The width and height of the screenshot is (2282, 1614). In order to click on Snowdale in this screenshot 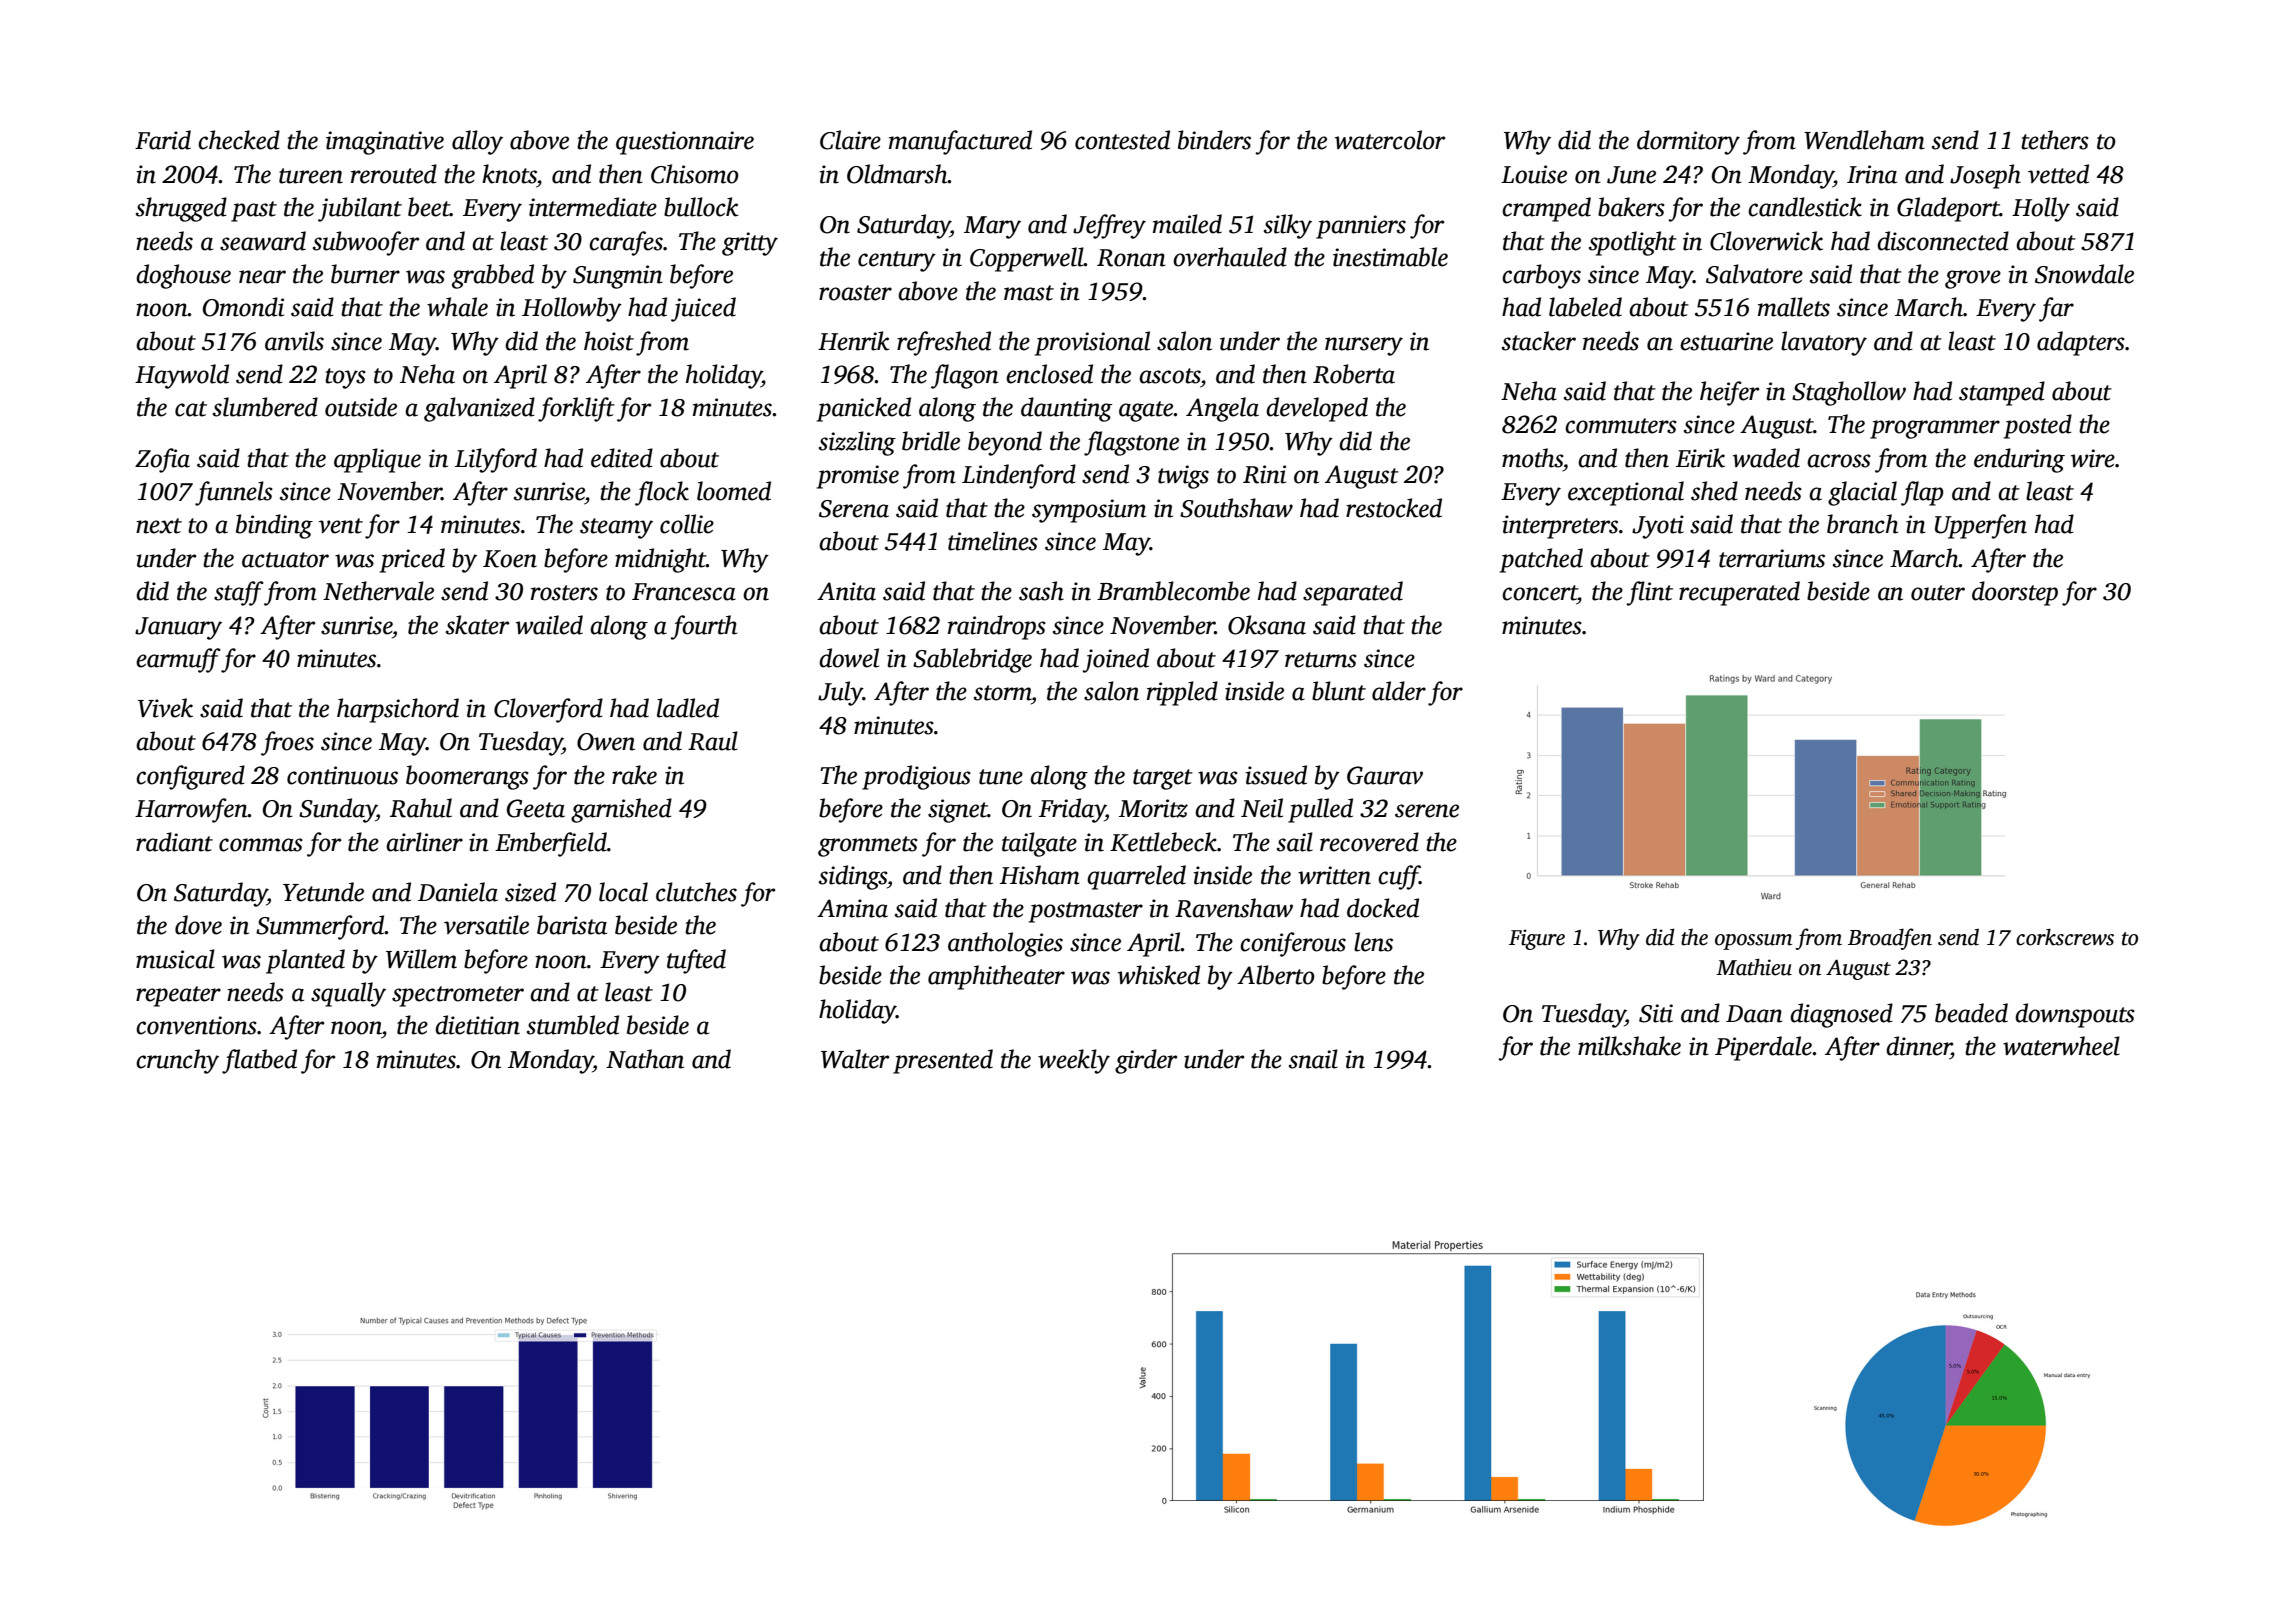, I will do `click(2084, 274)`.
